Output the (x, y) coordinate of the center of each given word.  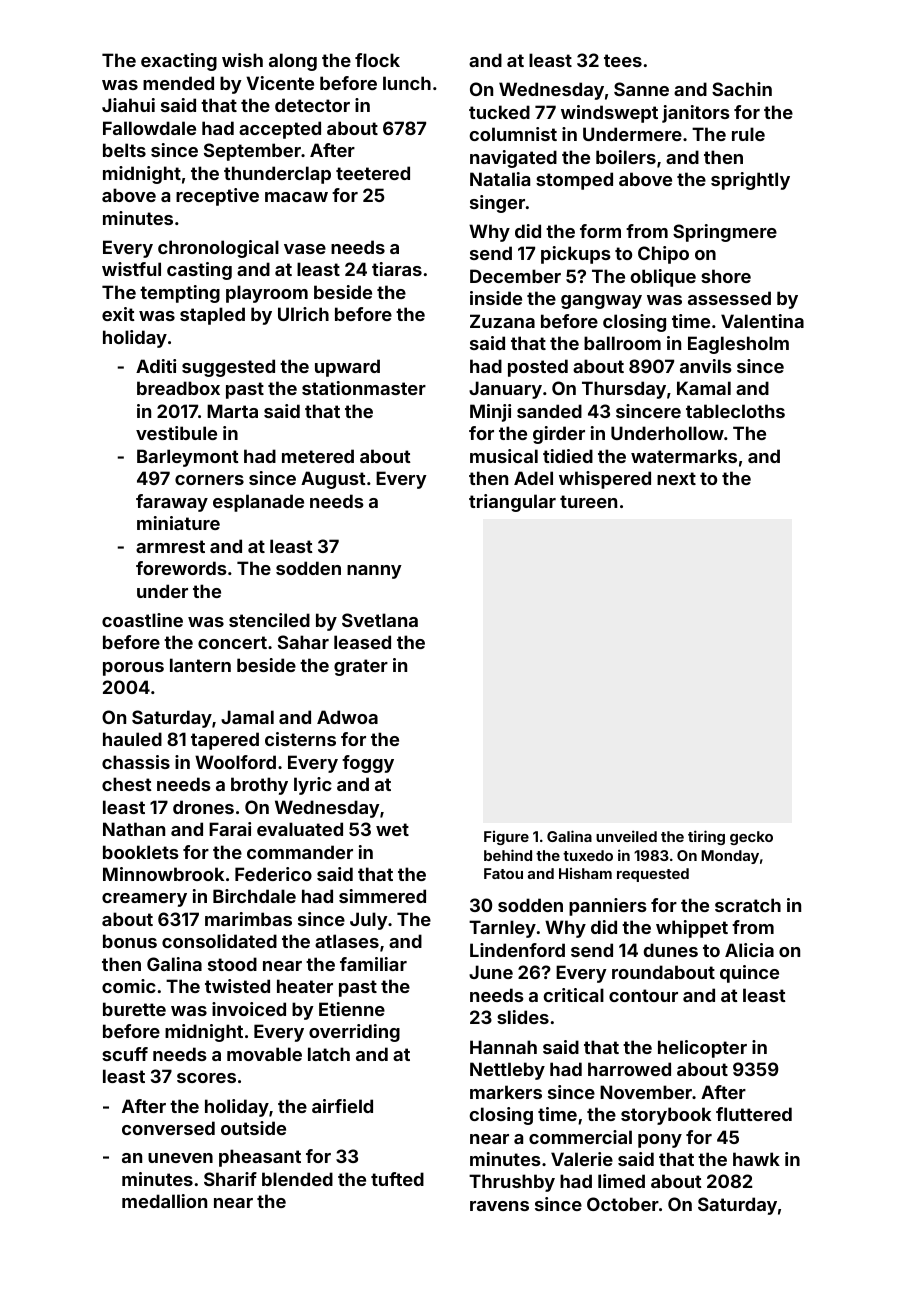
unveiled (626, 836)
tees (623, 60)
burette (134, 1009)
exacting (179, 62)
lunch (407, 83)
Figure (506, 838)
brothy (259, 786)
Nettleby (507, 1071)
